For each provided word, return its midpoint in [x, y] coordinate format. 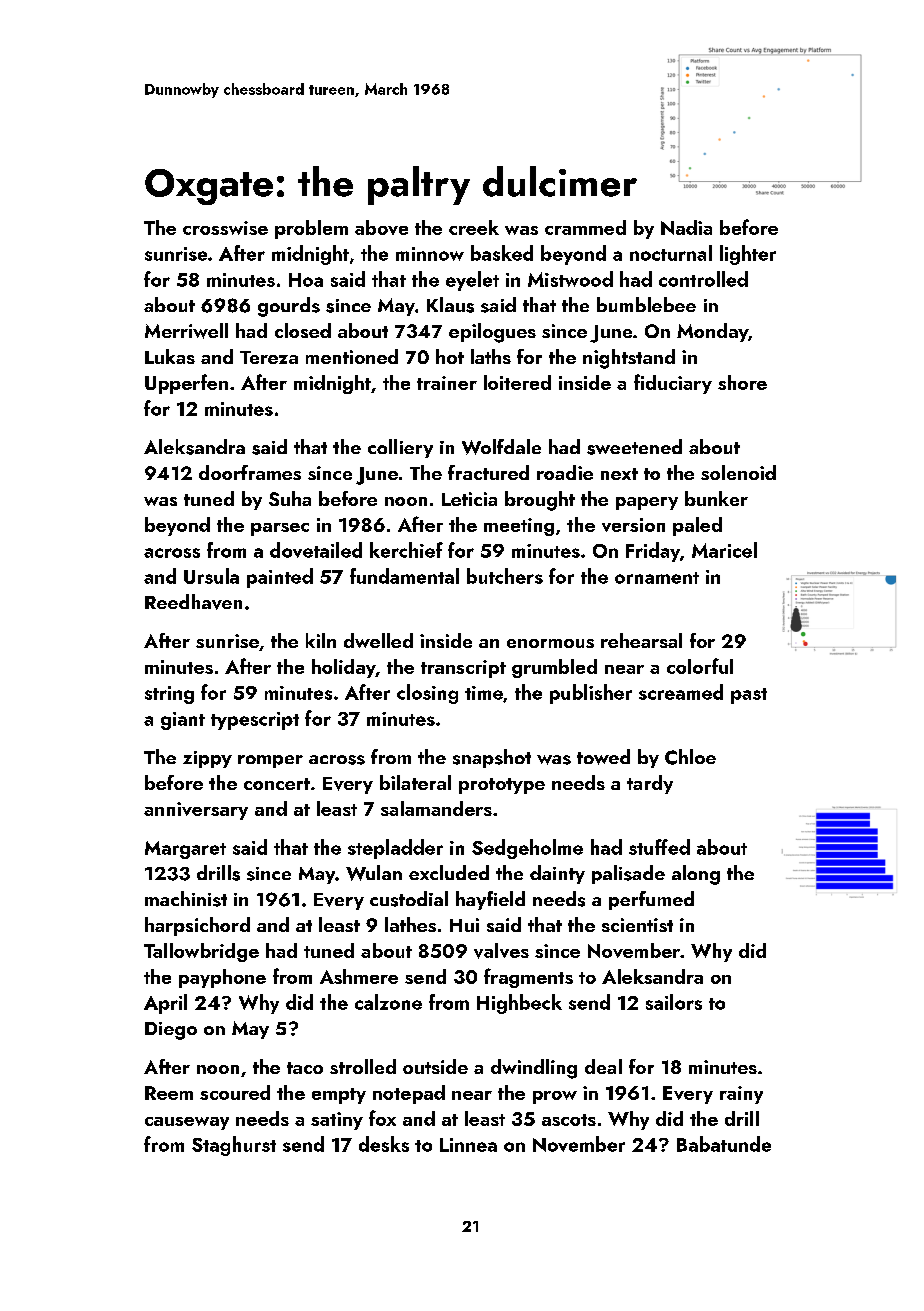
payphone [222, 978]
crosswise [225, 228]
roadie [565, 472]
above [381, 227]
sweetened [634, 447]
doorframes [250, 472]
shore [742, 382]
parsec [280, 529]
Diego [171, 1031]
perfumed [651, 900]
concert [277, 784]
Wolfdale [501, 447]
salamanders [436, 808]
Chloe [690, 757]
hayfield [490, 900]
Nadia [686, 227]
